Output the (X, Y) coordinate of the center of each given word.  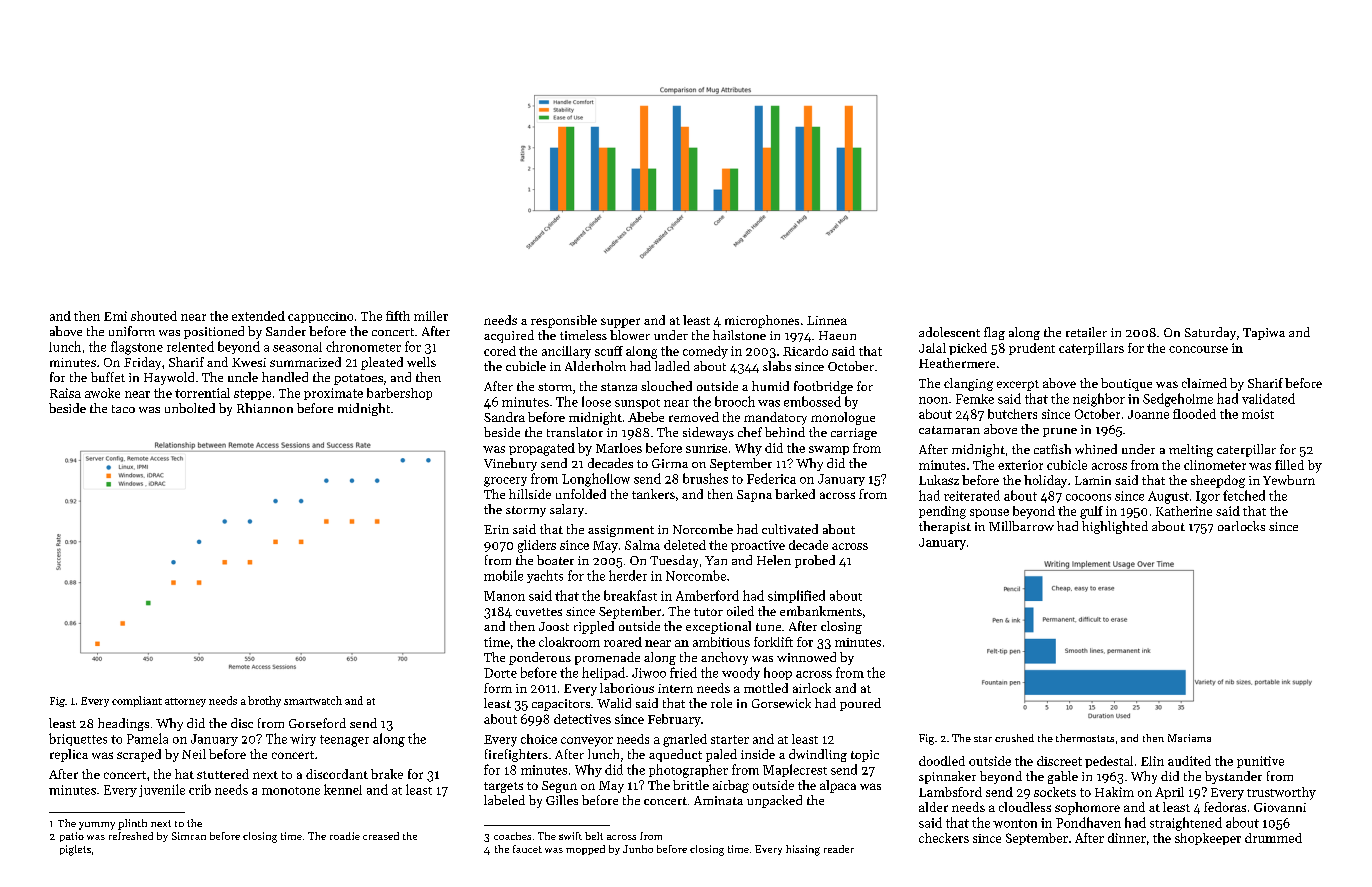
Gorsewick (781, 703)
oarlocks (1241, 526)
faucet (527, 849)
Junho (638, 849)
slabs (777, 366)
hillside (530, 494)
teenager (344, 741)
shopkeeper (1208, 839)
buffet (108, 377)
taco (123, 409)
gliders (537, 546)
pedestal (1109, 762)
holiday (1045, 481)
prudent (1032, 349)
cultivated (790, 529)
